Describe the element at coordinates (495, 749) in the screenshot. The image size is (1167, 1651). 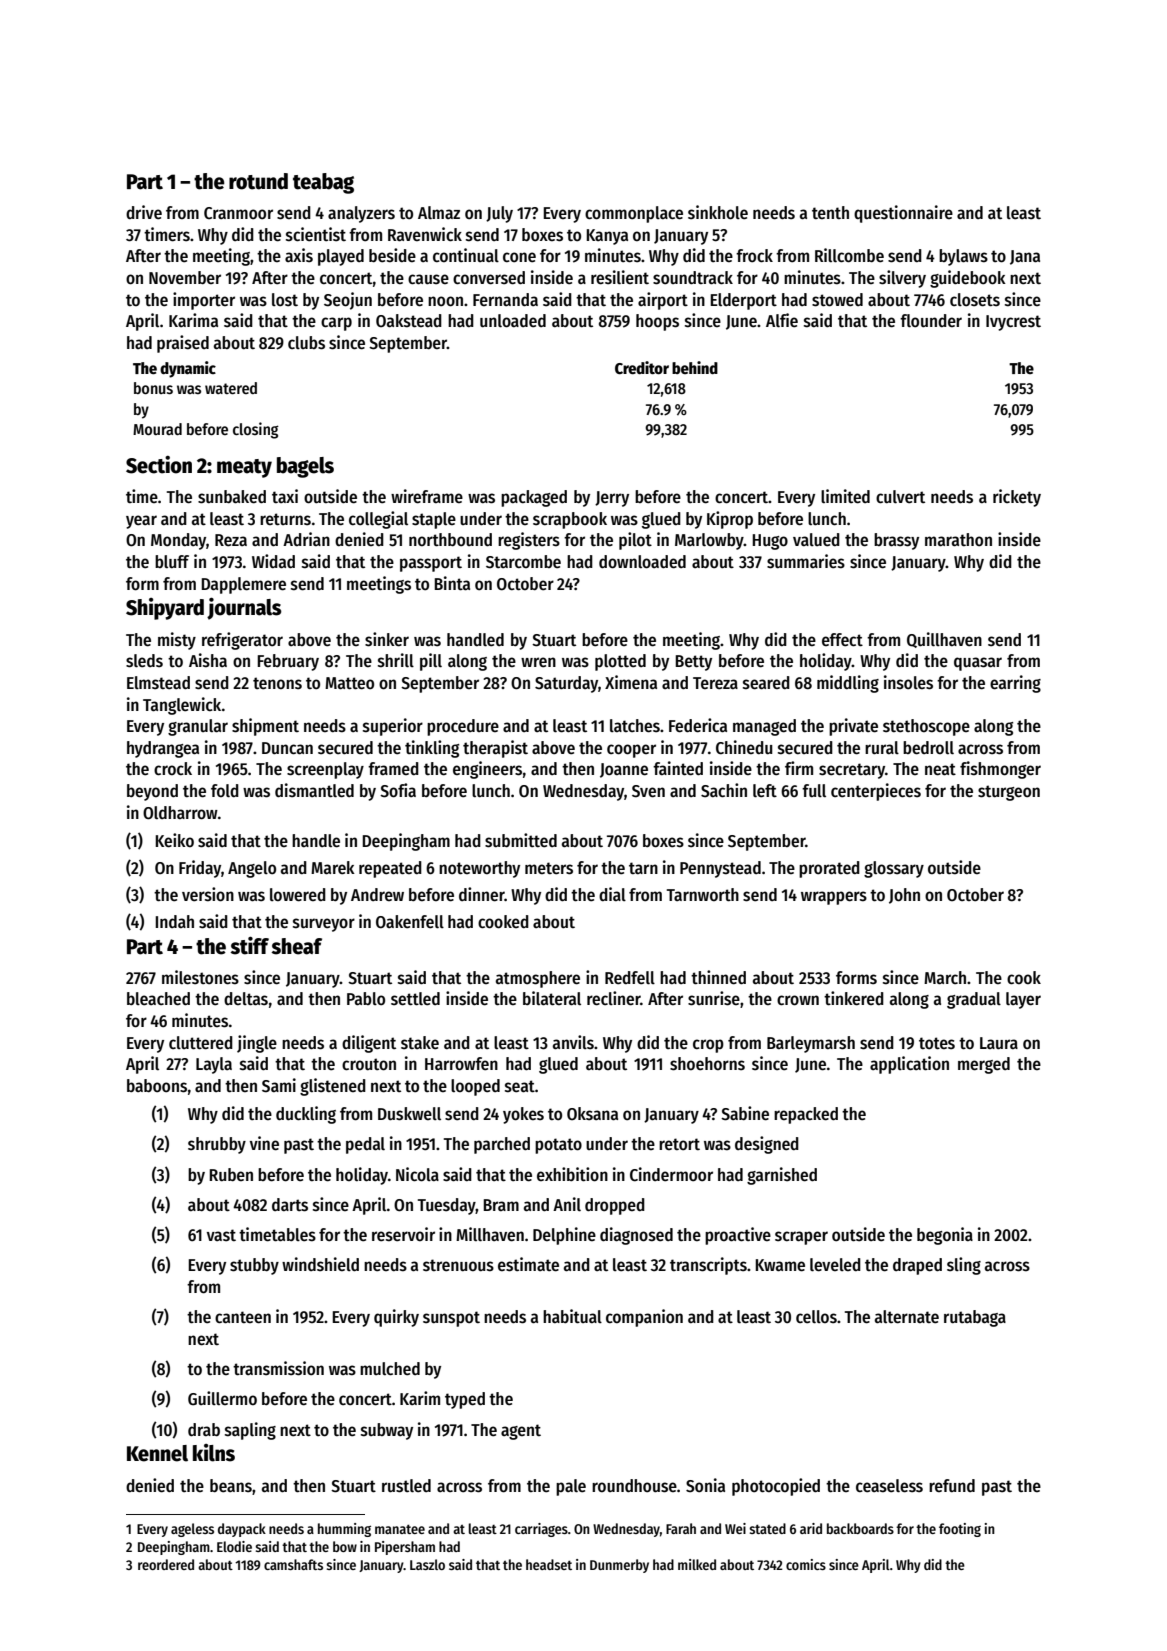
I see `therapist` at that location.
